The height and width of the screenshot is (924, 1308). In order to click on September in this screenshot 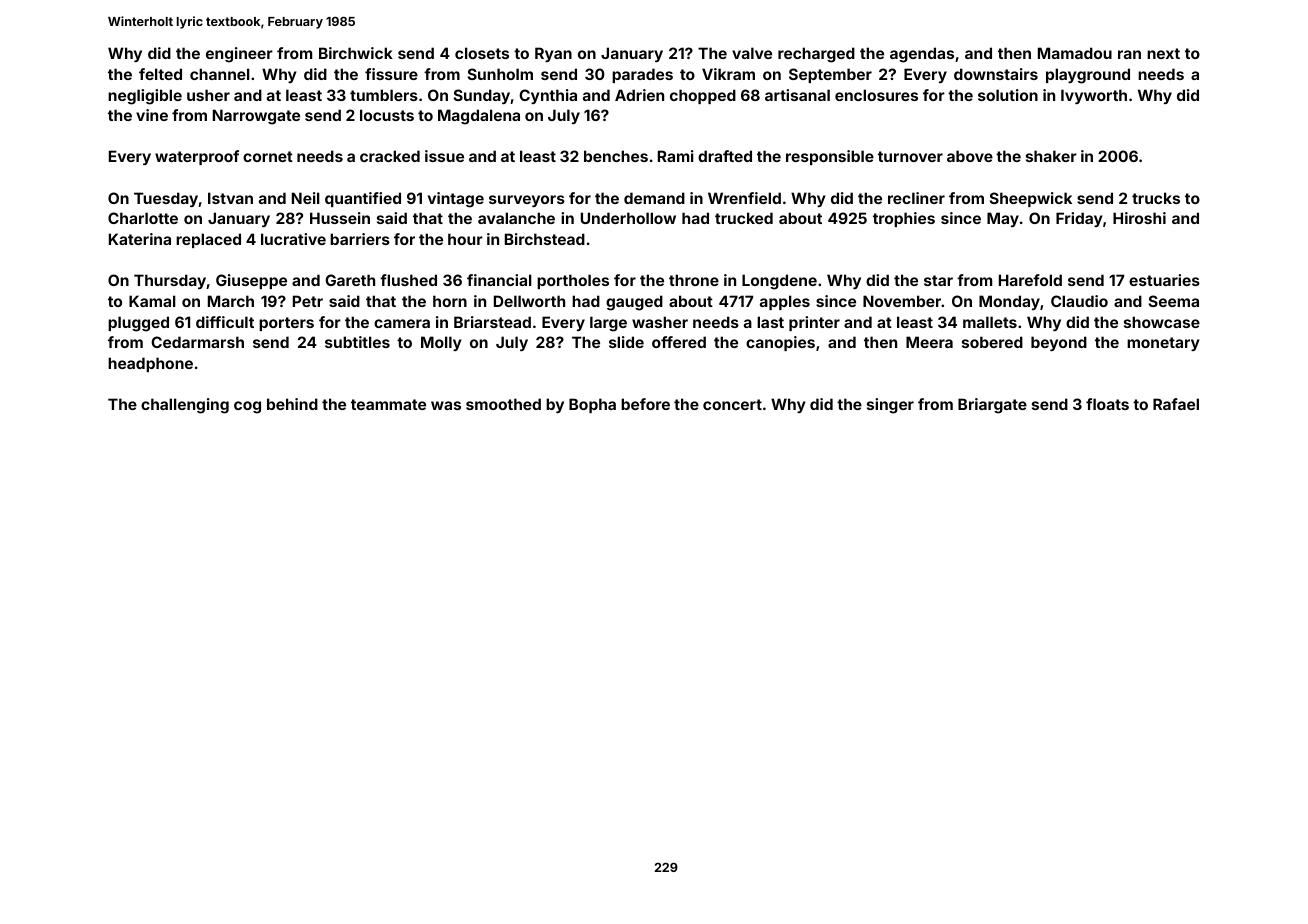, I will do `click(830, 75)`.
